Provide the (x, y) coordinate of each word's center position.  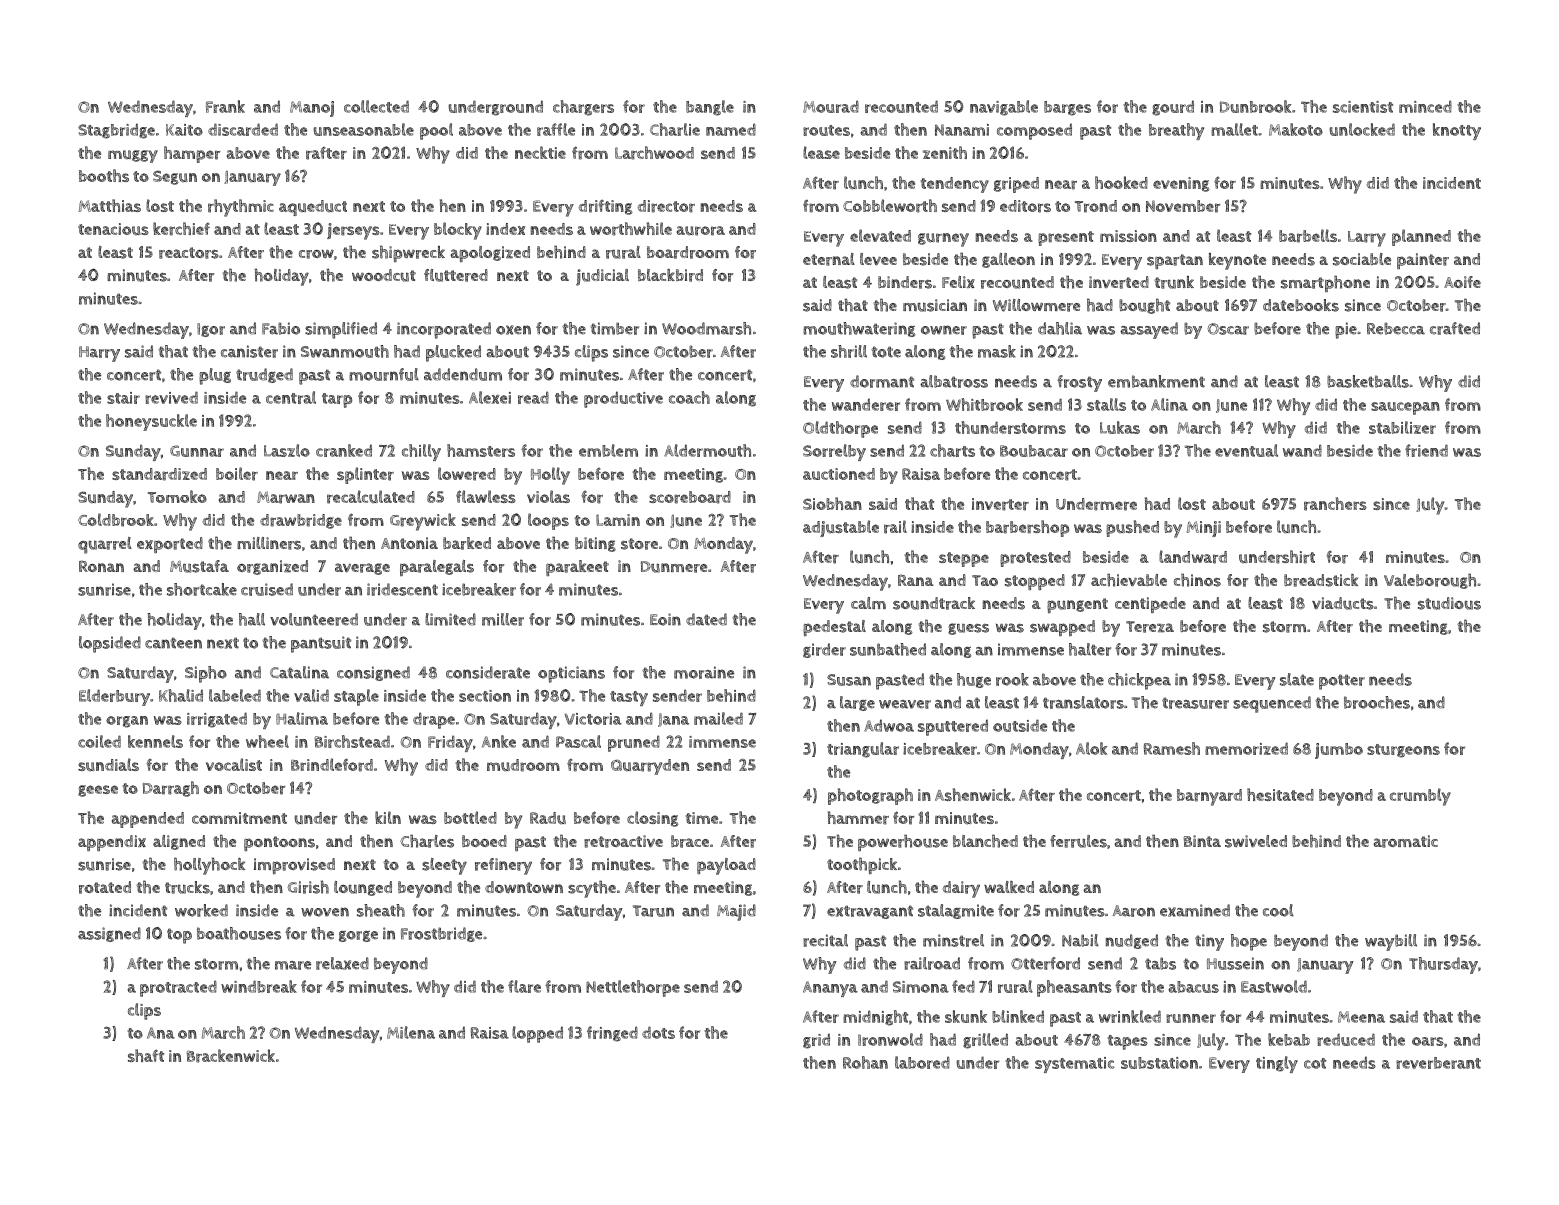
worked (201, 910)
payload (726, 866)
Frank (225, 106)
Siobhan (832, 503)
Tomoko (177, 496)
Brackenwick (231, 1056)
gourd (1173, 108)
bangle (710, 108)
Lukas (1120, 427)
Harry (99, 354)
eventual (1246, 450)
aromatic (1405, 841)
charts (952, 450)
